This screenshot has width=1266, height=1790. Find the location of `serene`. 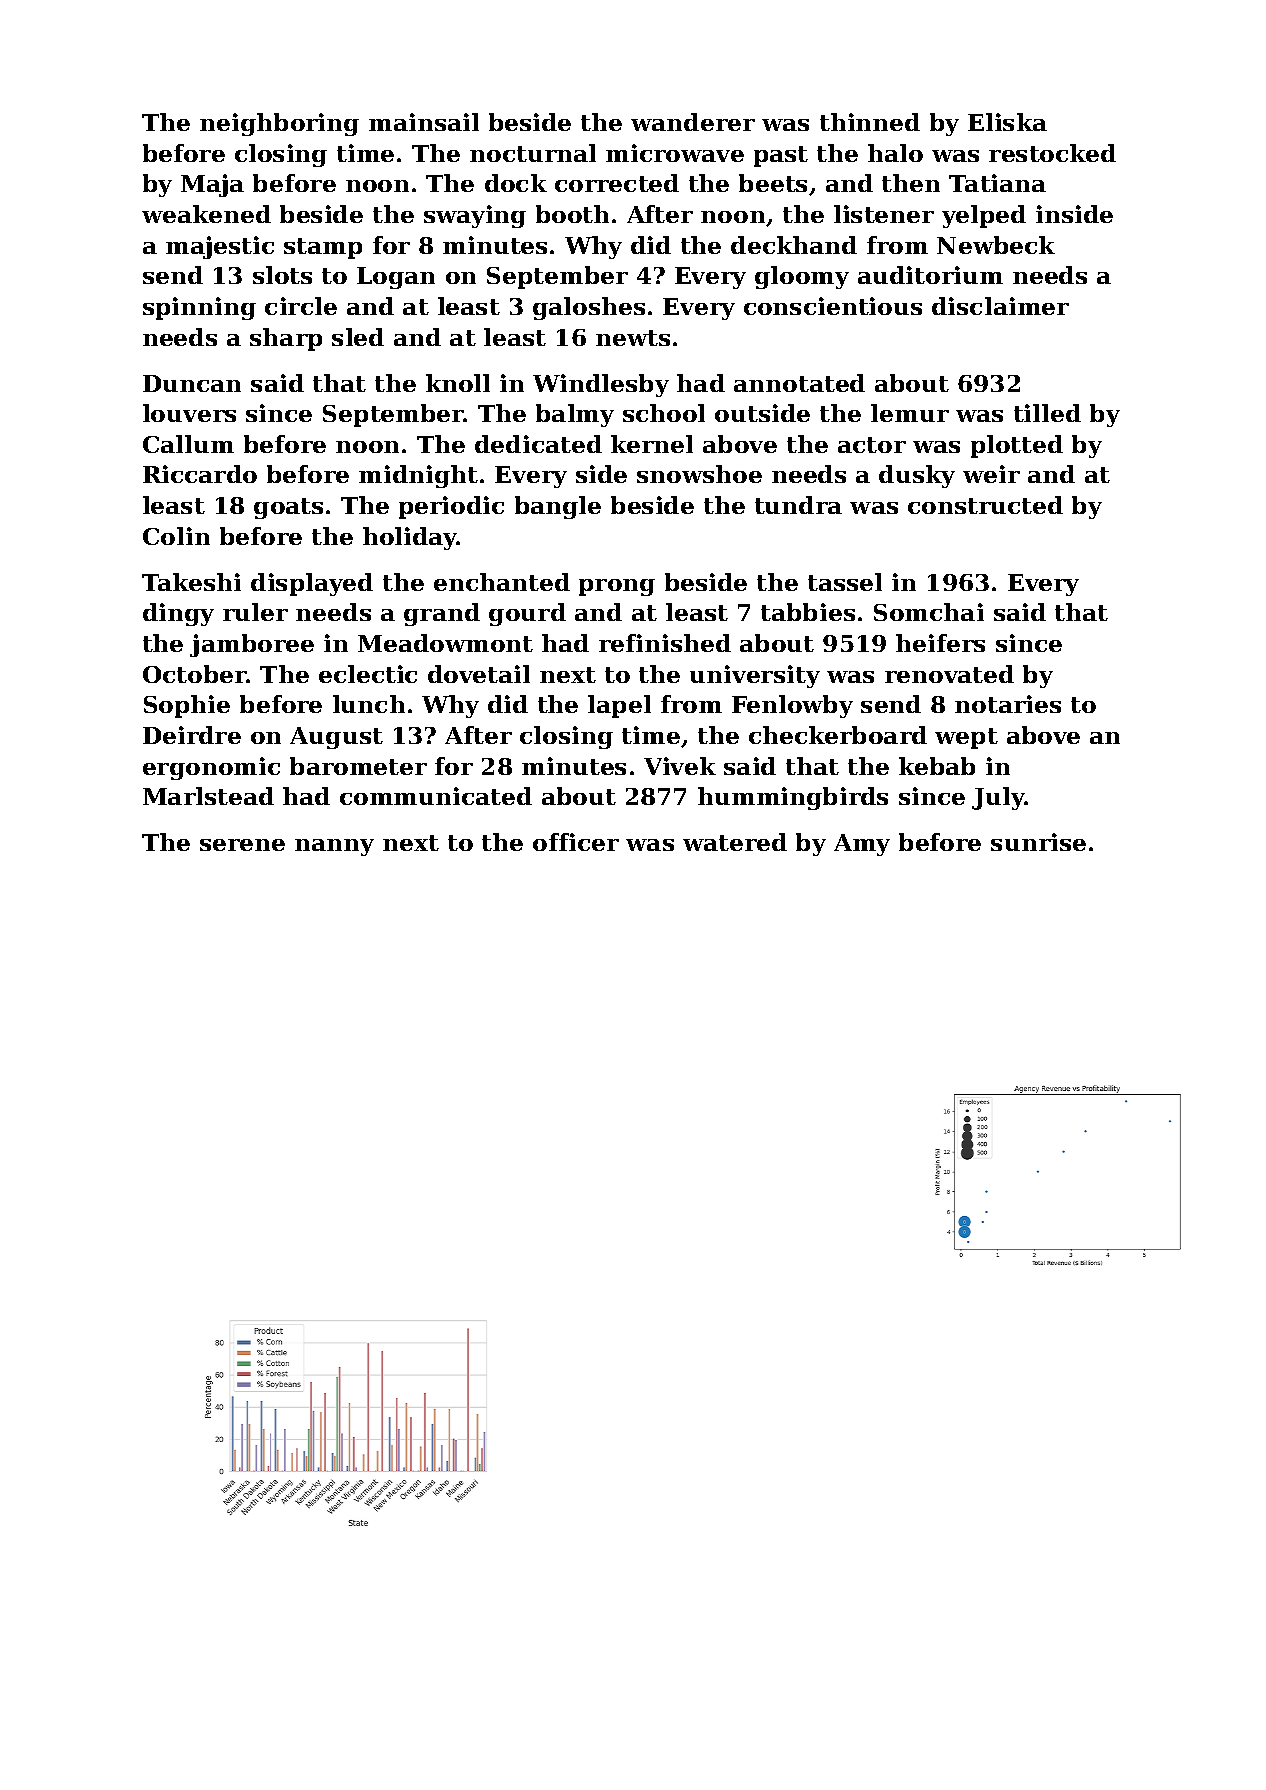

serene is located at coordinates (242, 845).
